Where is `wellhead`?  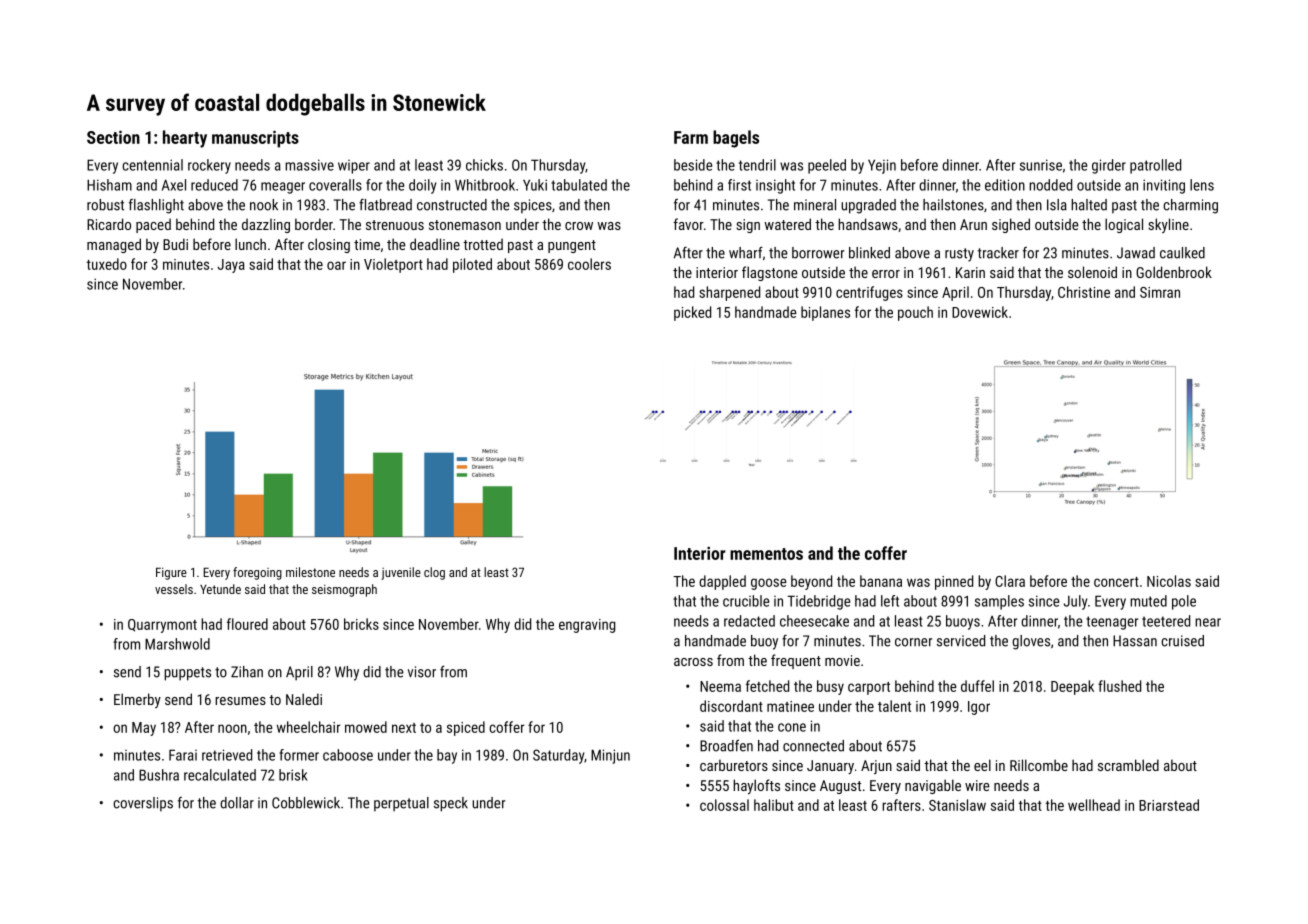
wellhead is located at coordinates (1094, 805).
